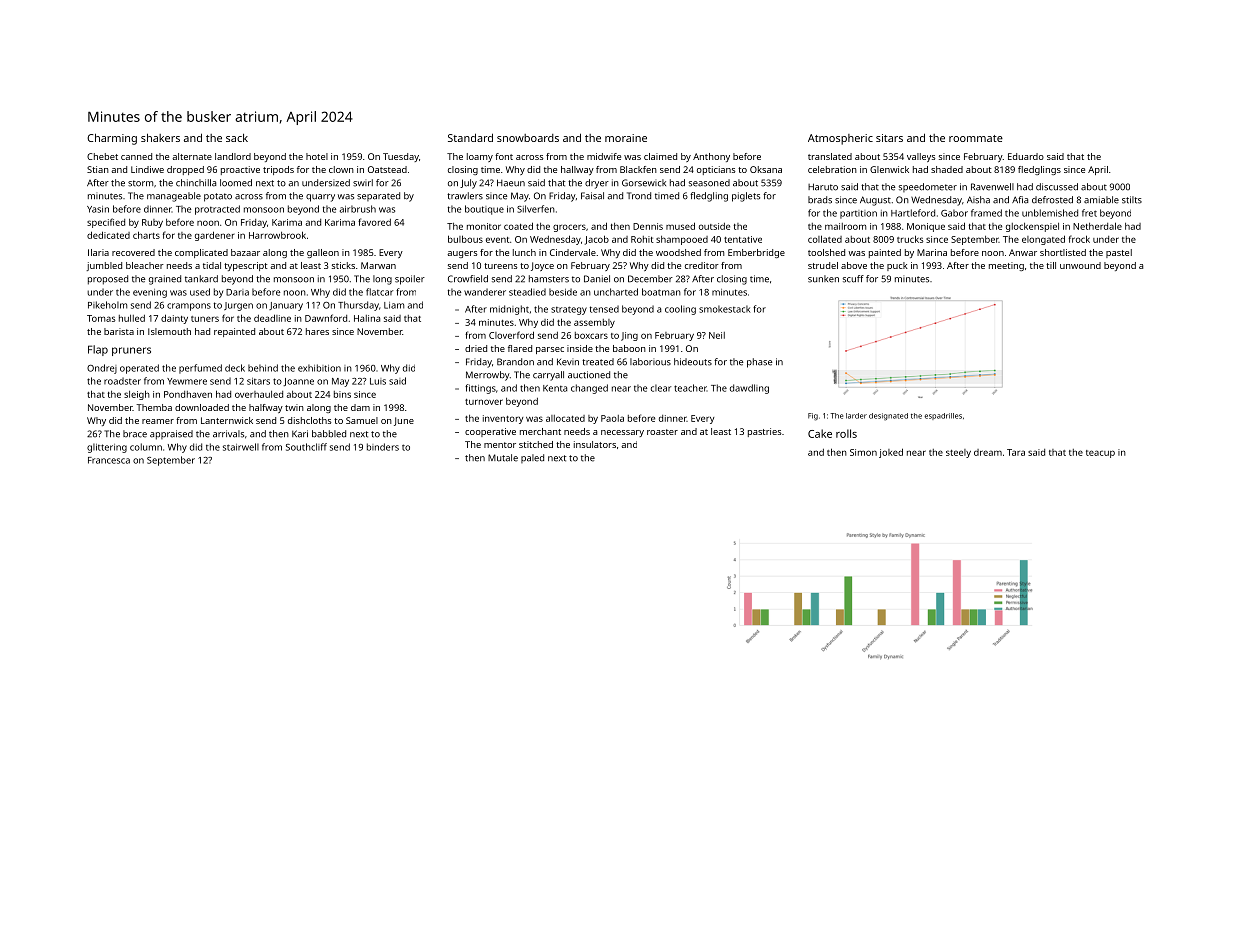  Describe the element at coordinates (569, 310) in the page. I see `strategy` at that location.
